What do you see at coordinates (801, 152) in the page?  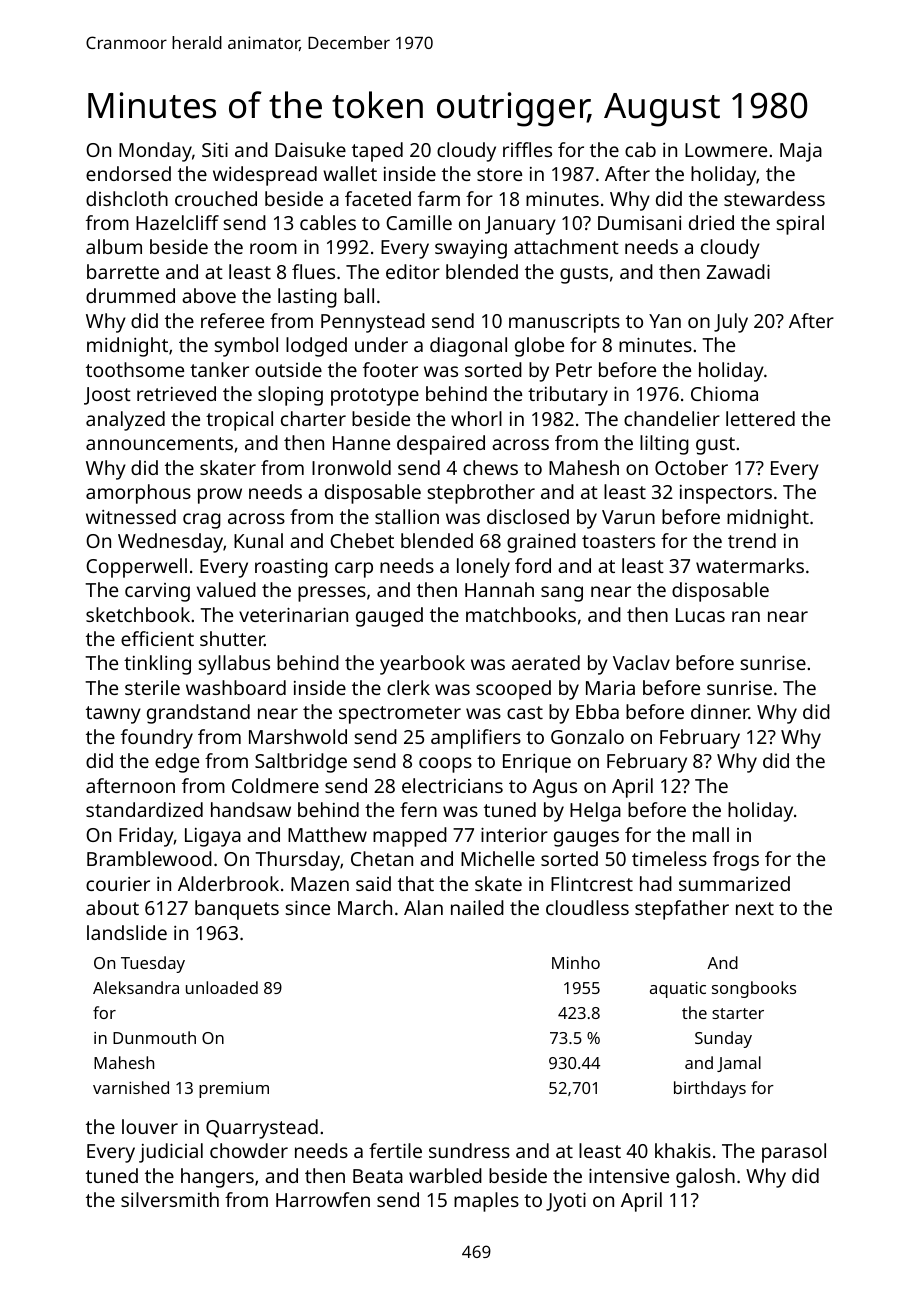 I see `Maja` at bounding box center [801, 152].
